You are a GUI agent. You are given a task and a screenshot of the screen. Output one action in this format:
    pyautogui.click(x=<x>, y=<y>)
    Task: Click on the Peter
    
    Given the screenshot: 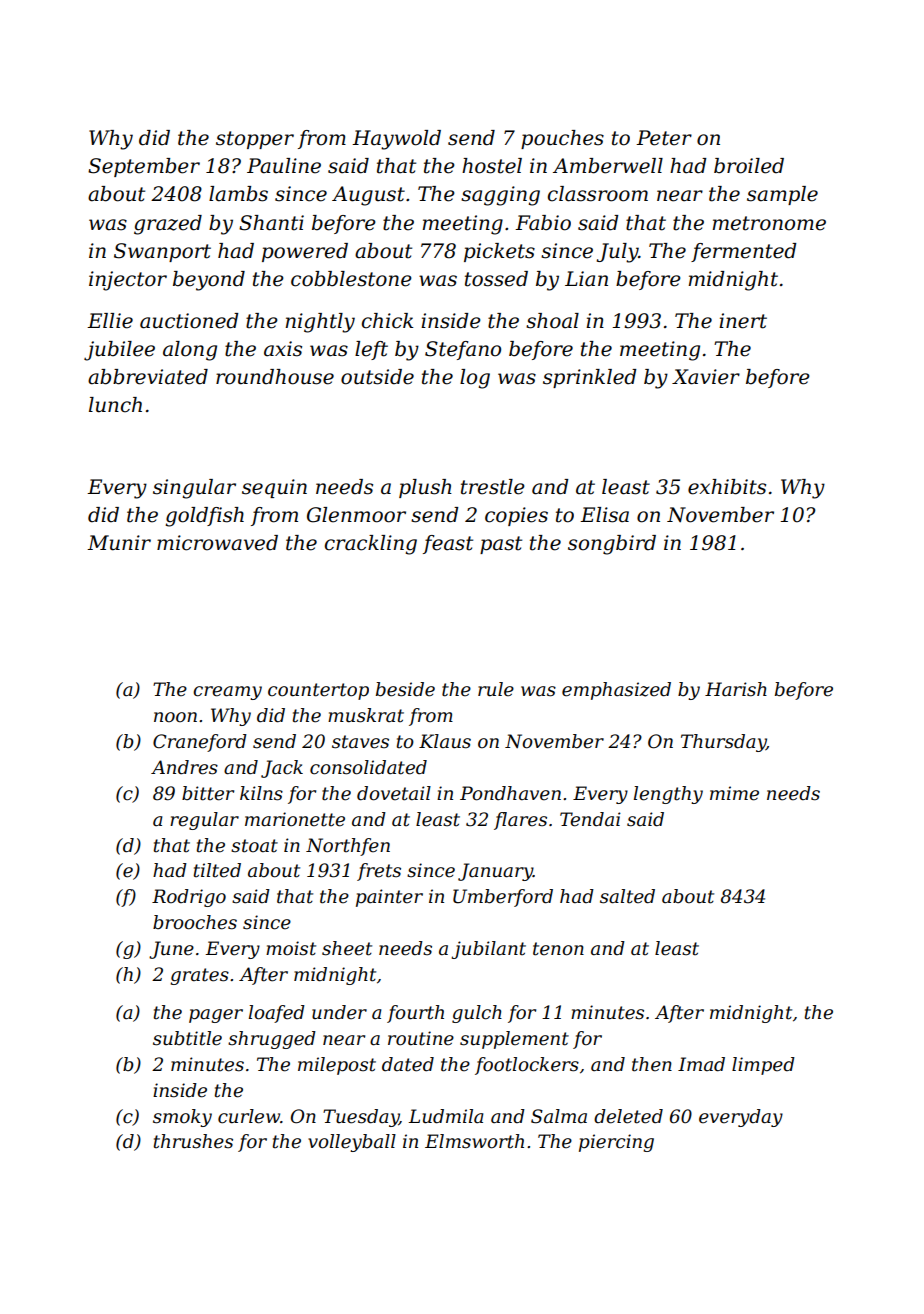 What is the action you would take?
    pyautogui.click(x=664, y=138)
